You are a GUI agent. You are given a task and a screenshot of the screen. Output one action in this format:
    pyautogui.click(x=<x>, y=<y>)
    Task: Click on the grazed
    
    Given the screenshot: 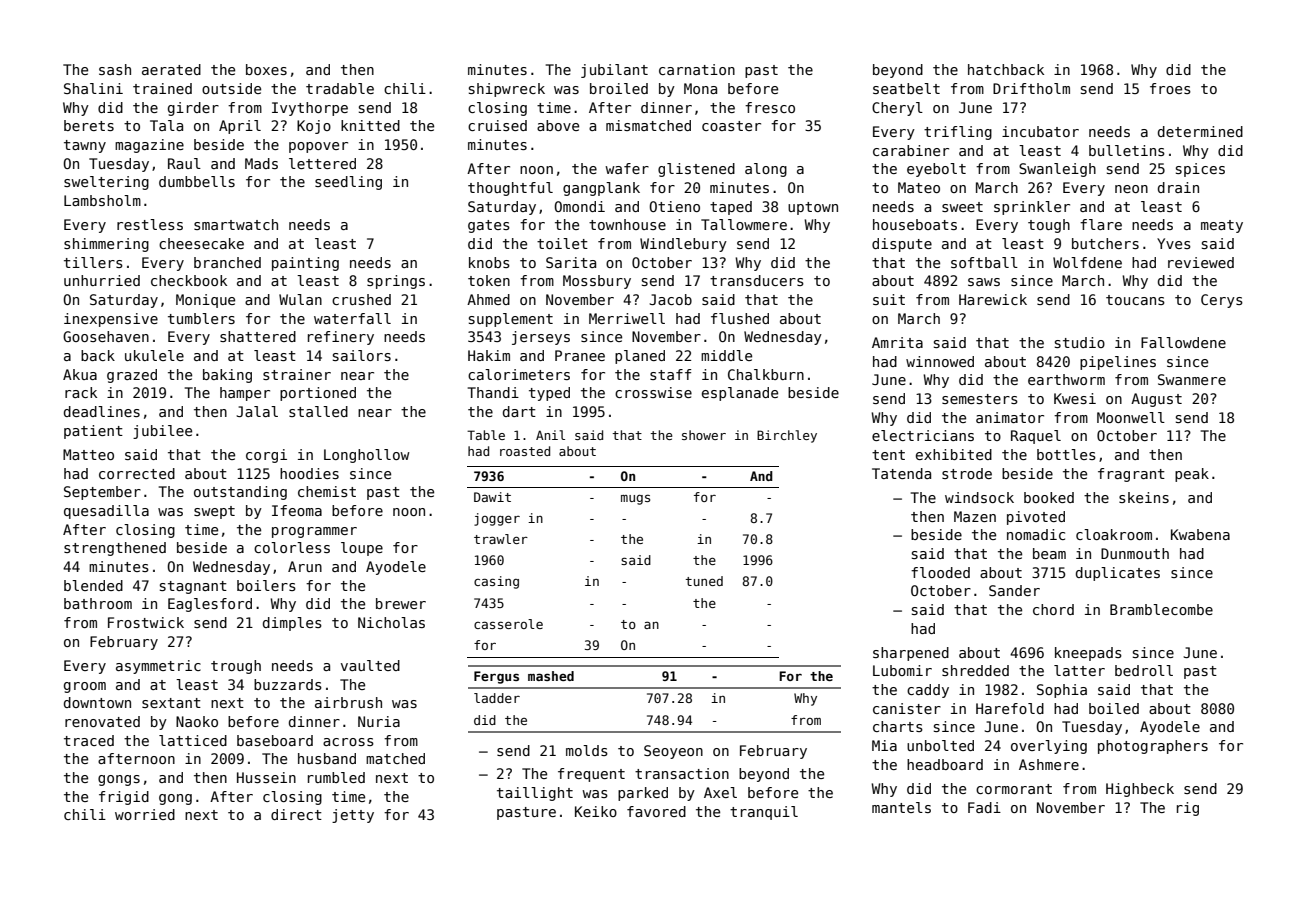 What is the action you would take?
    pyautogui.click(x=132, y=376)
